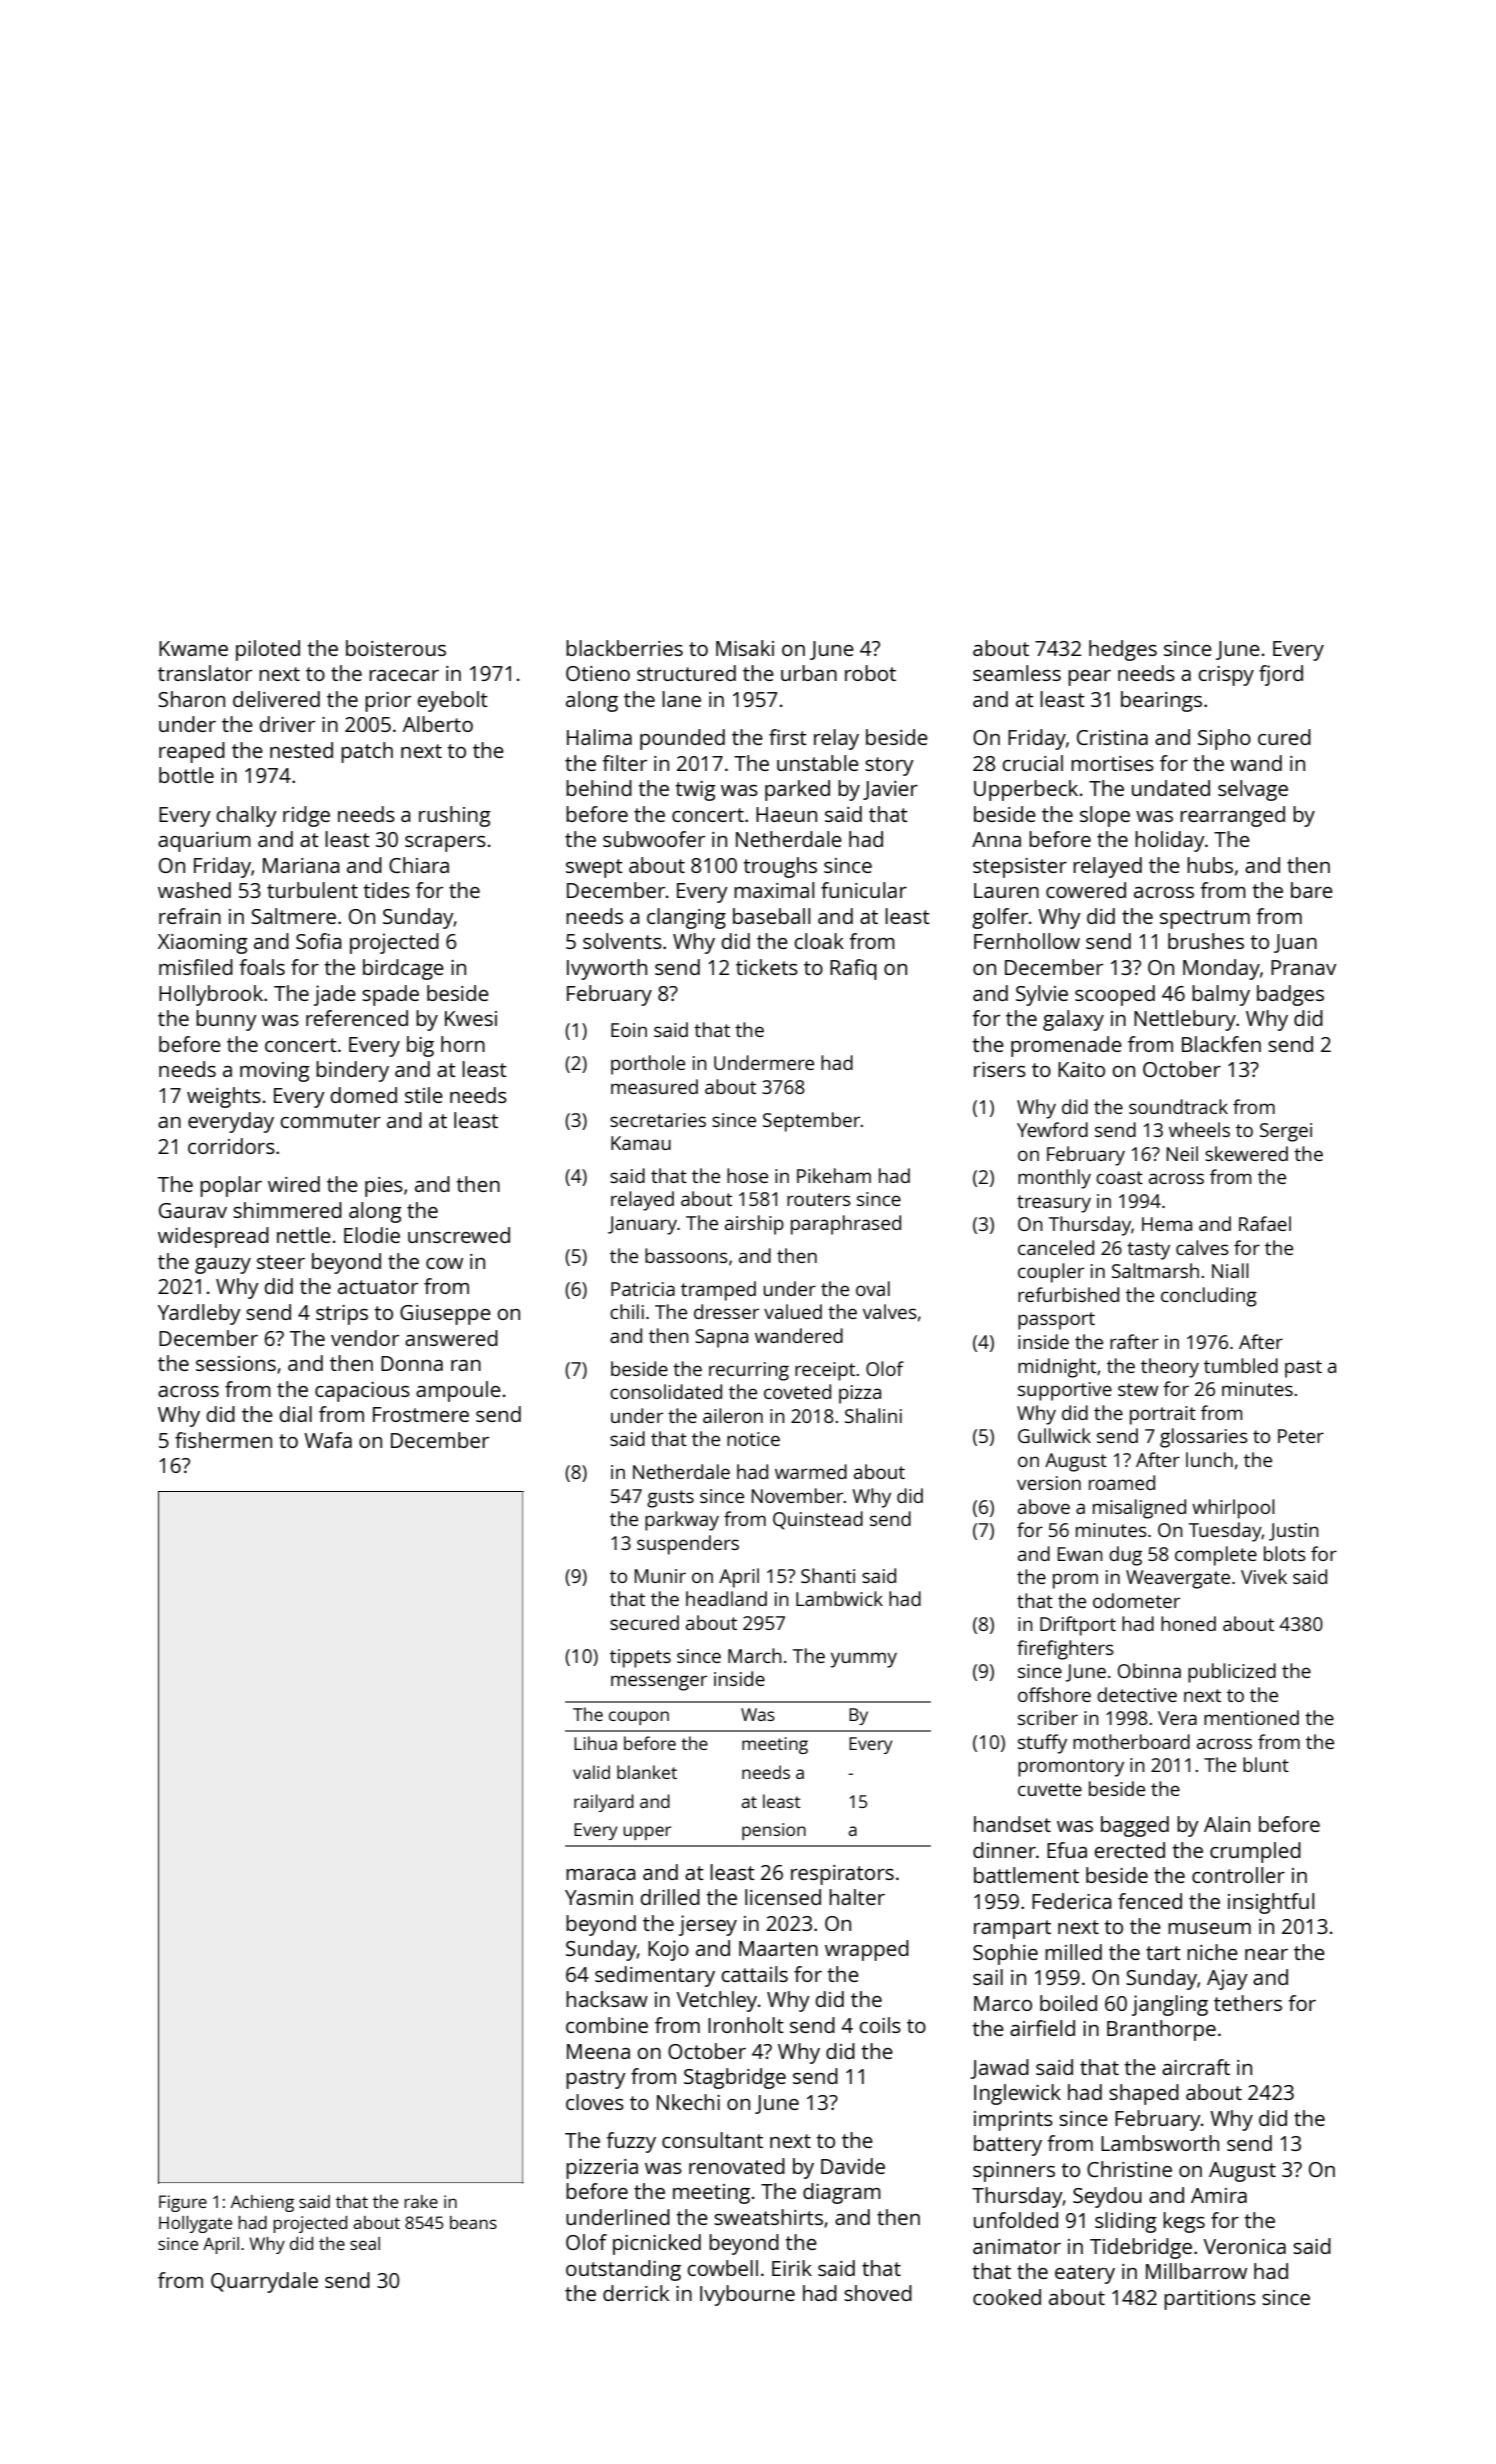 The height and width of the image is (2464, 1496). What do you see at coordinates (183, 2203) in the image?
I see `Figure` at bounding box center [183, 2203].
